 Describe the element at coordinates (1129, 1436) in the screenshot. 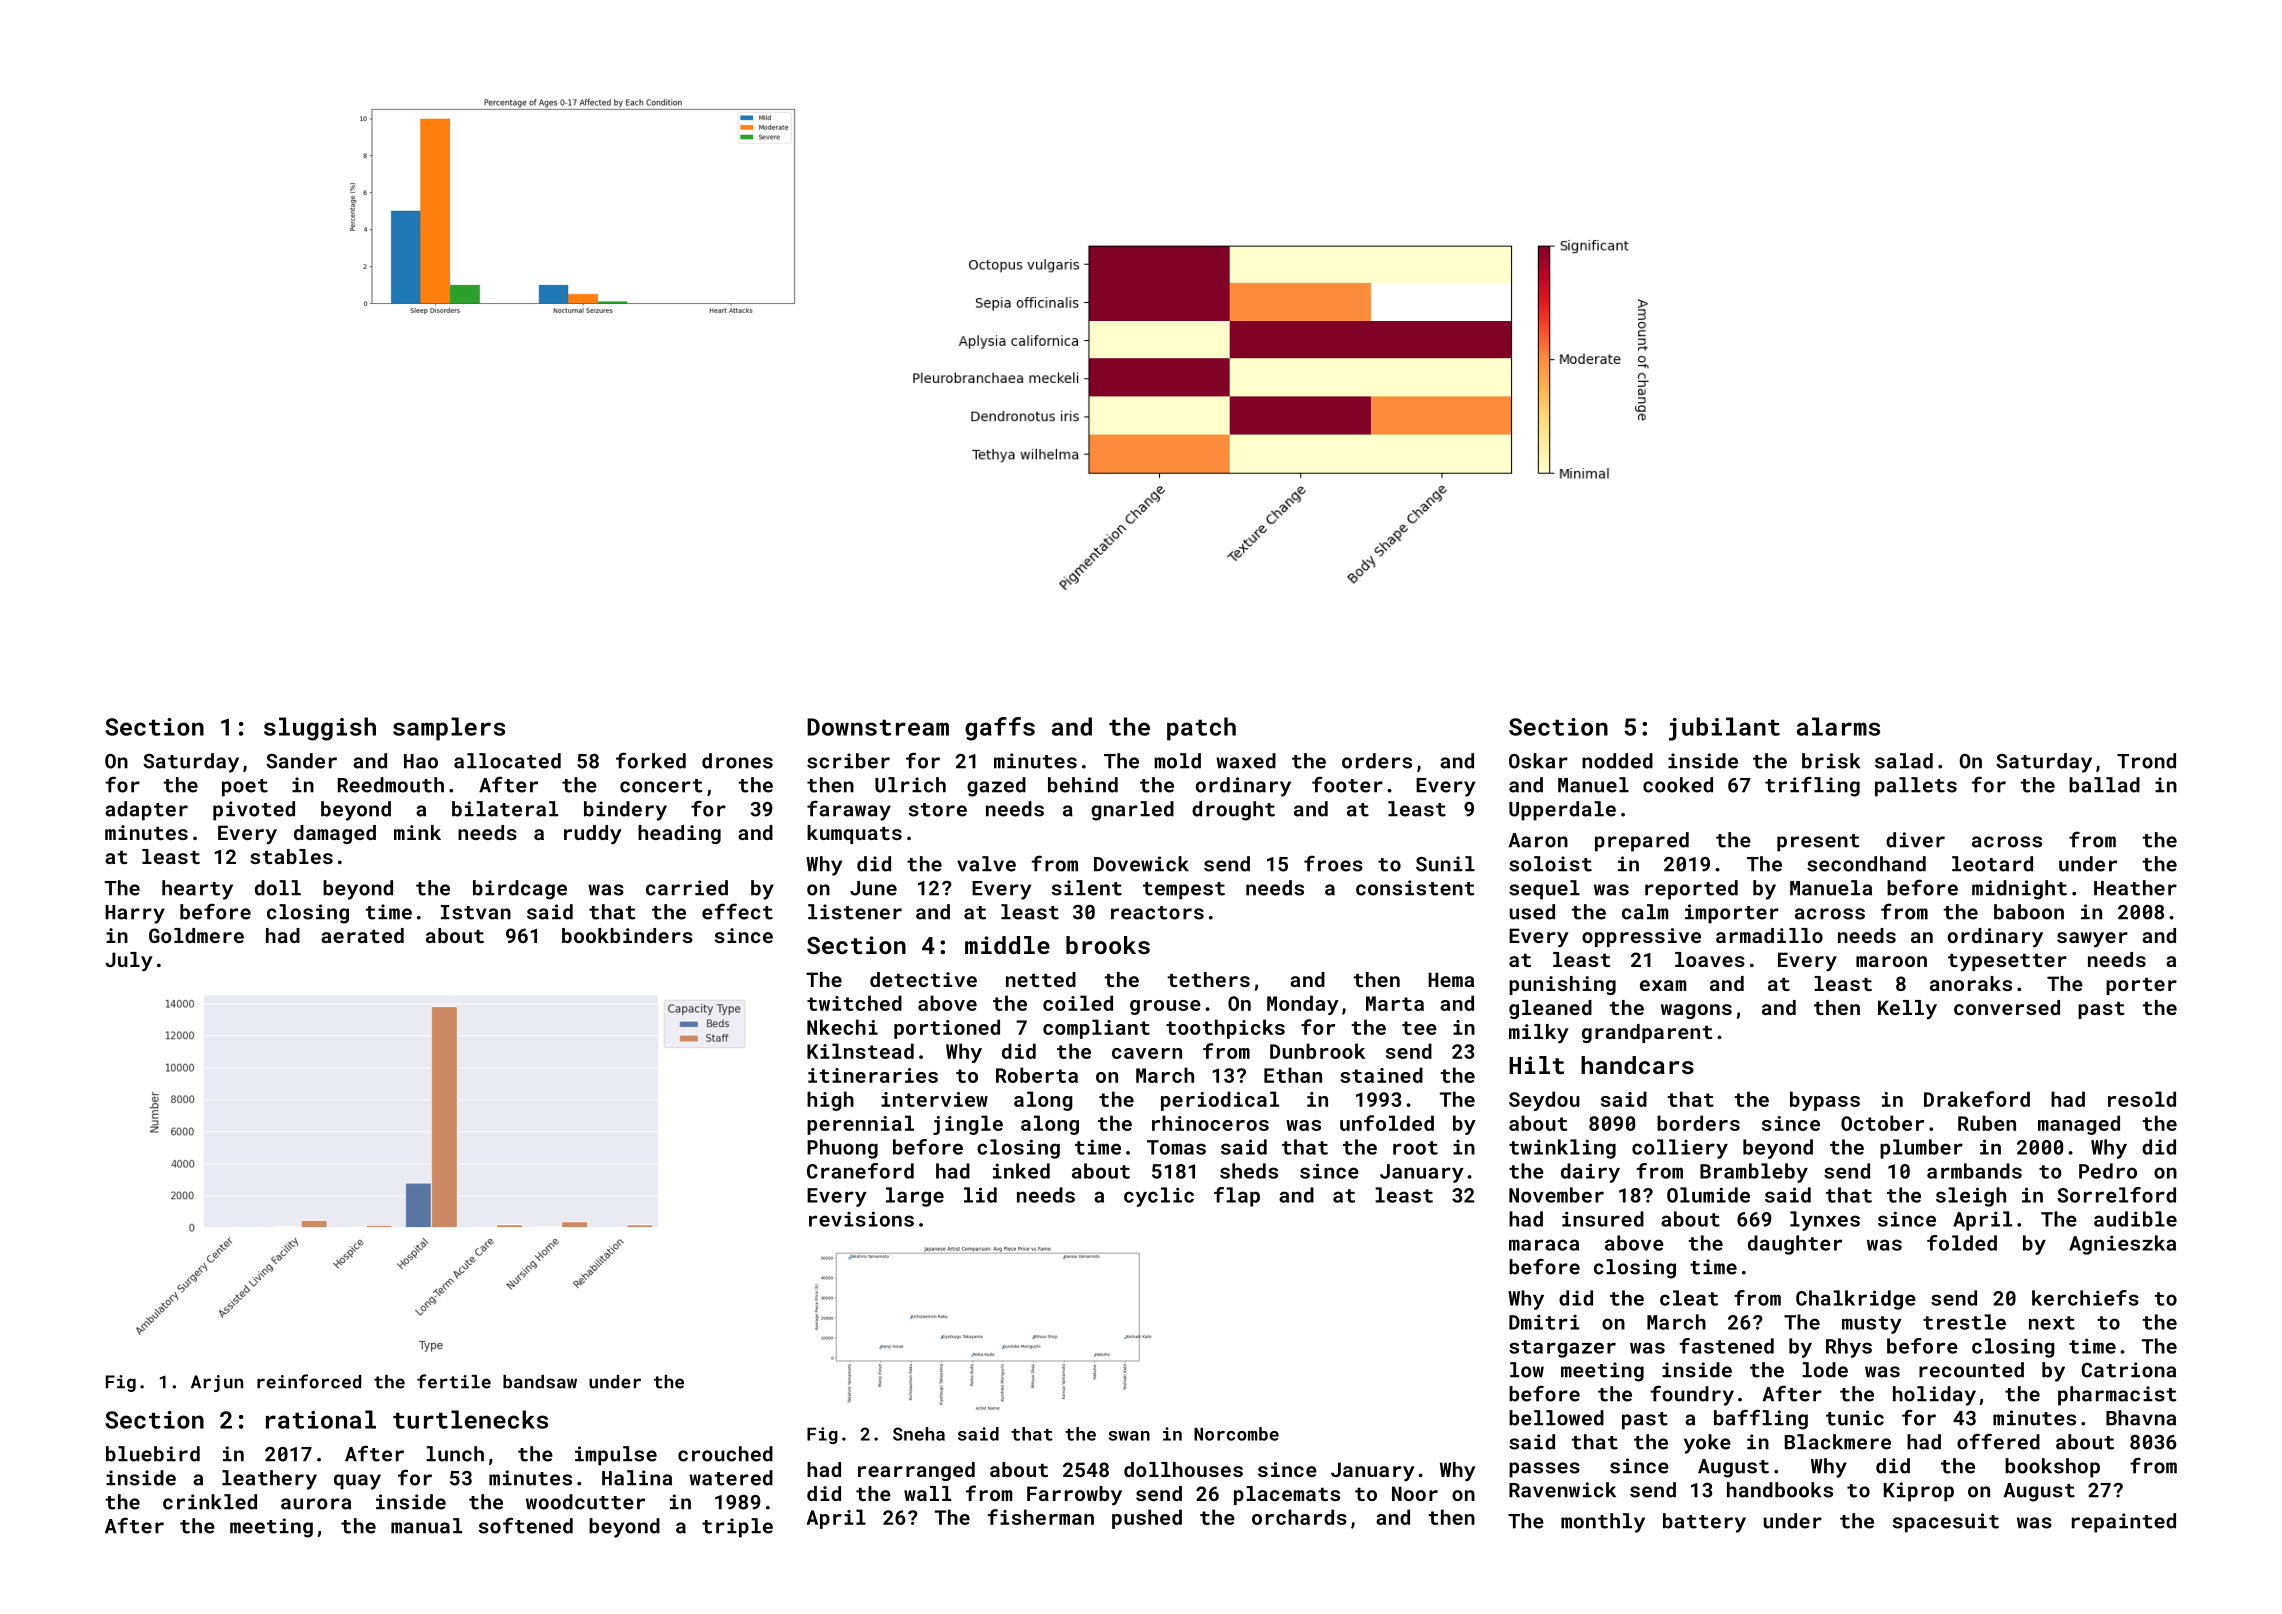

I see `swan` at that location.
